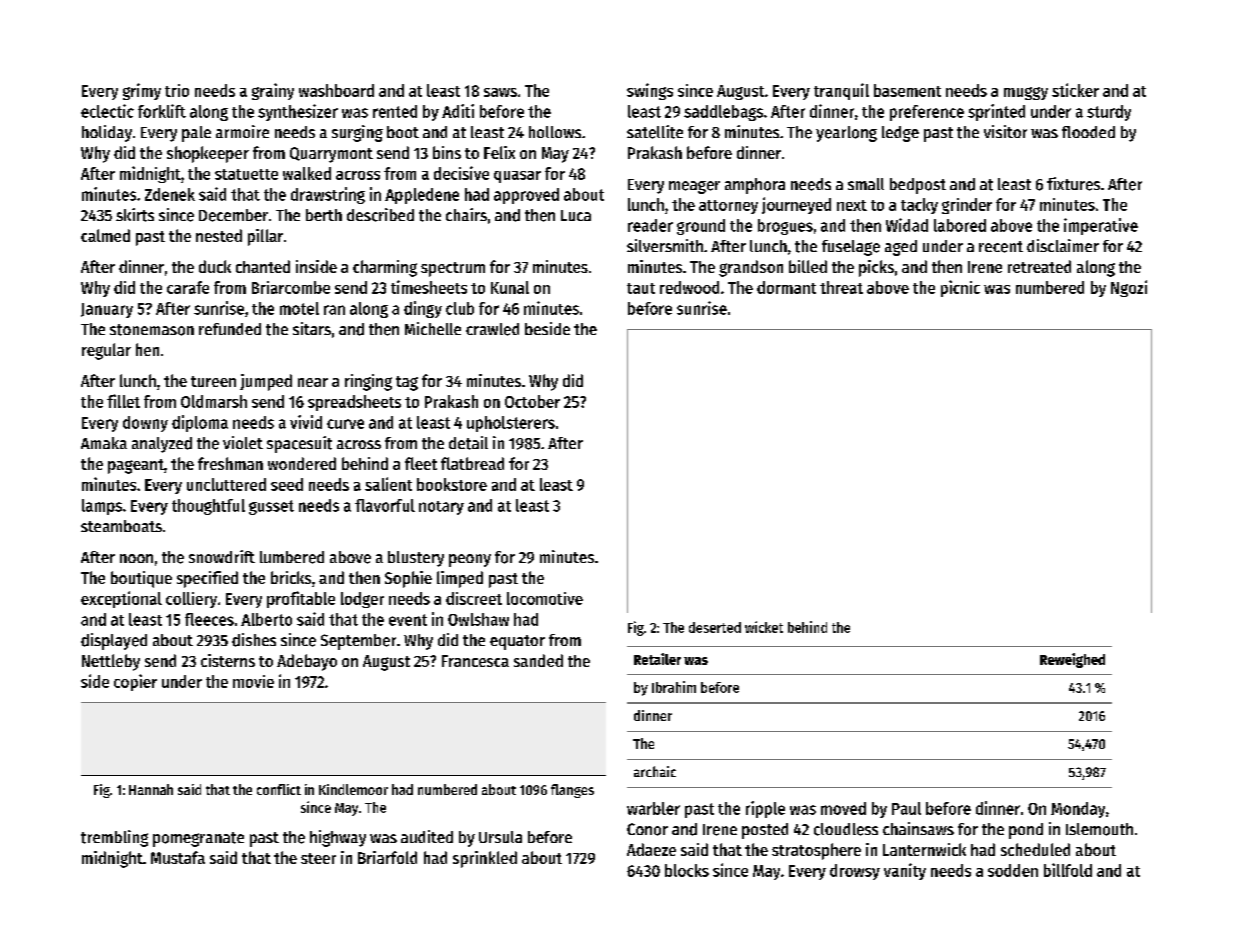 This screenshot has height=952, width=1233. I want to click on Reweighed, so click(1072, 660).
